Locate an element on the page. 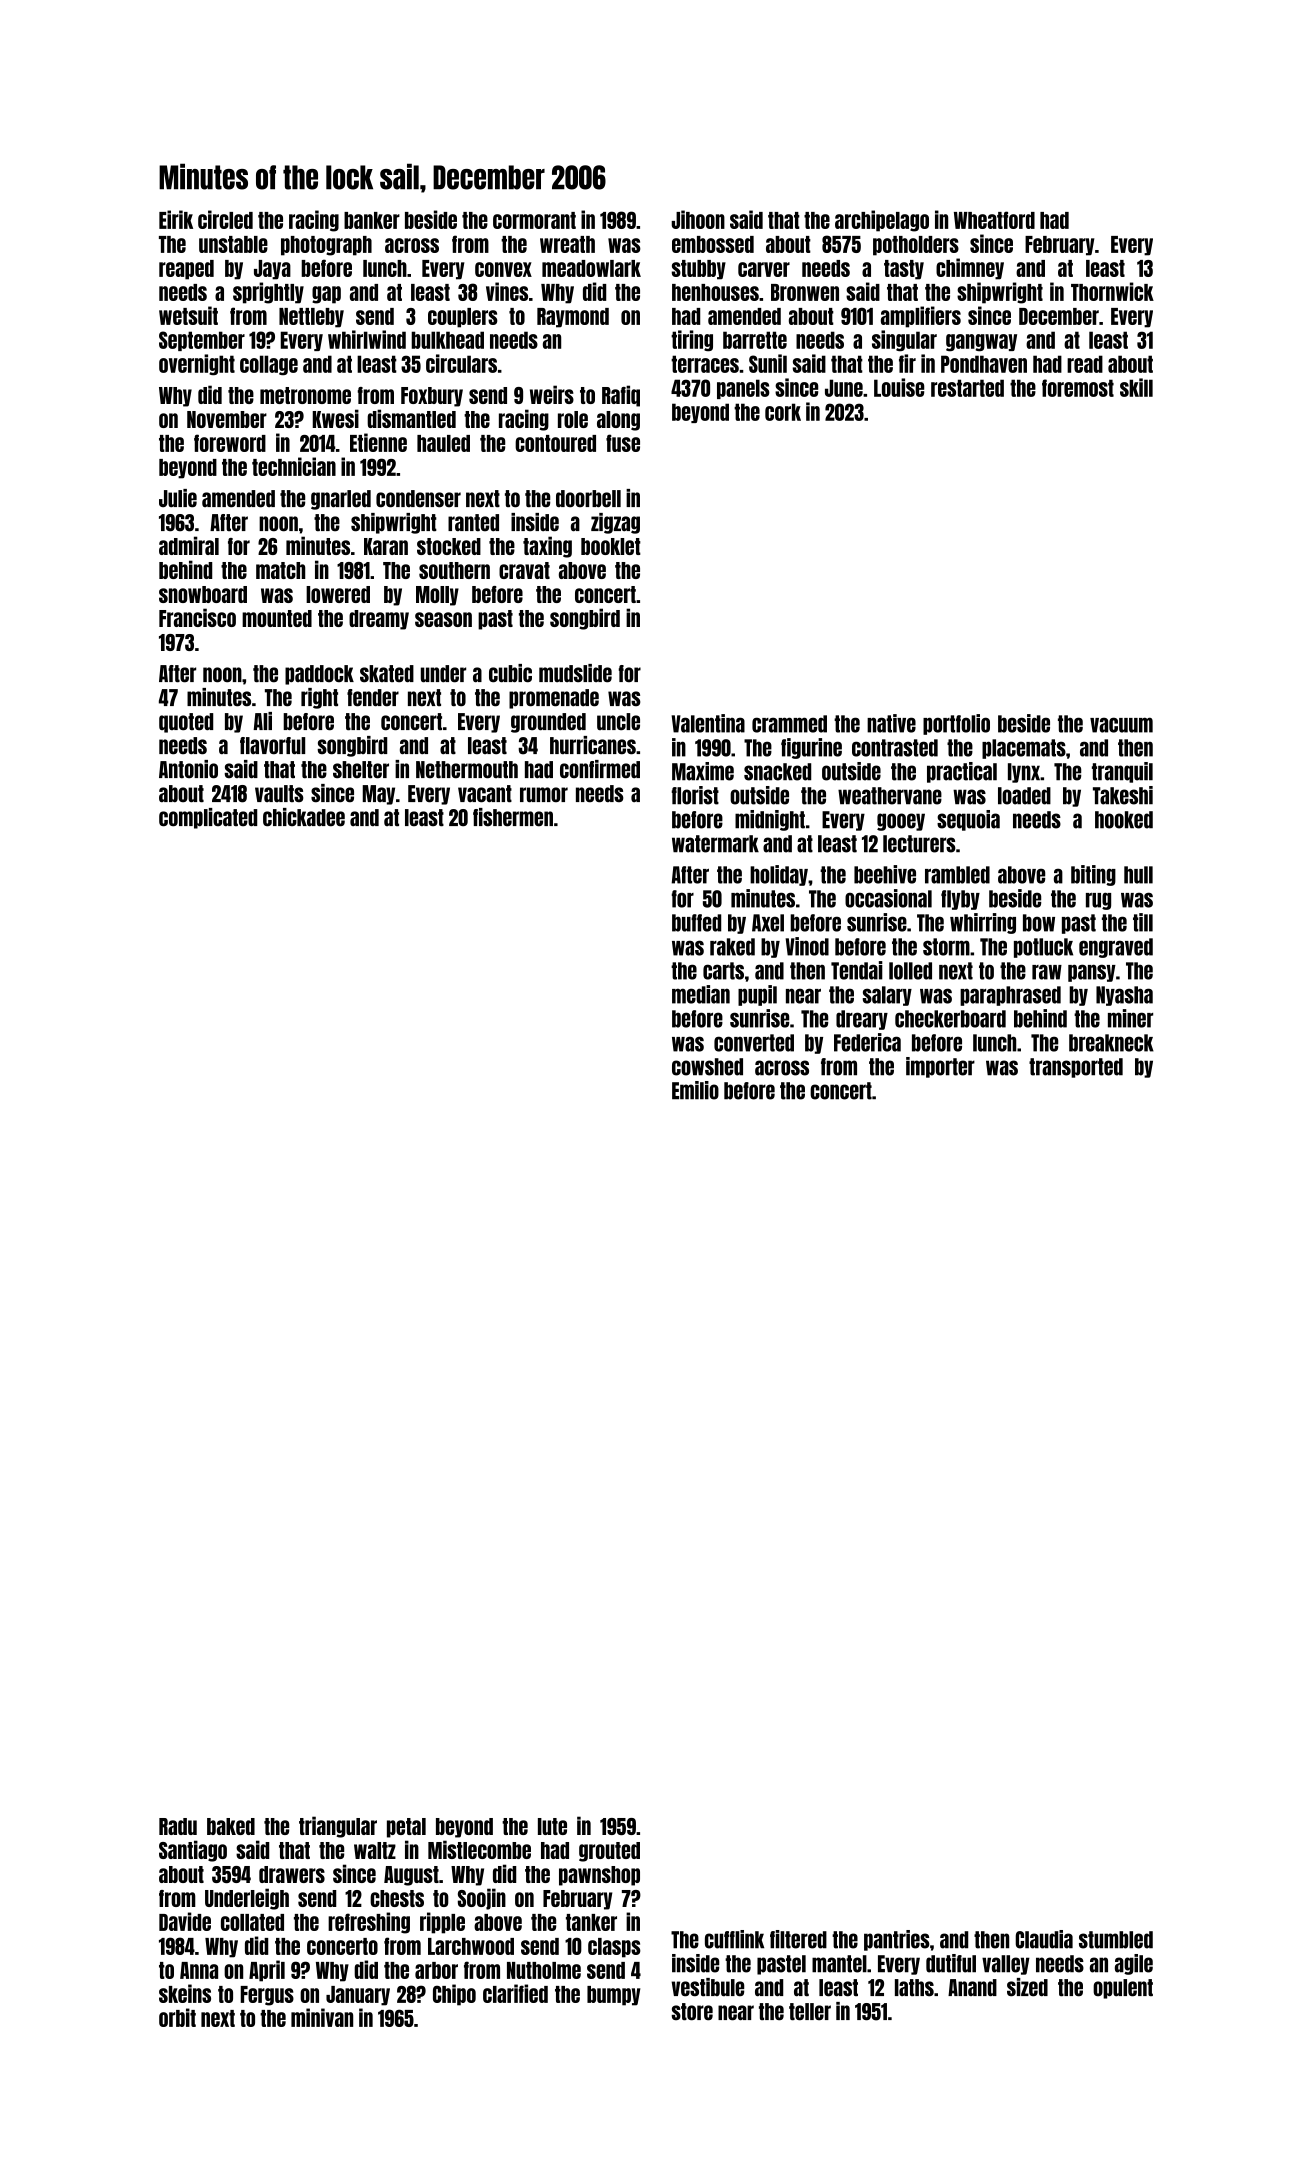 The height and width of the document is (2160, 1312). archipelago is located at coordinates (882, 221).
